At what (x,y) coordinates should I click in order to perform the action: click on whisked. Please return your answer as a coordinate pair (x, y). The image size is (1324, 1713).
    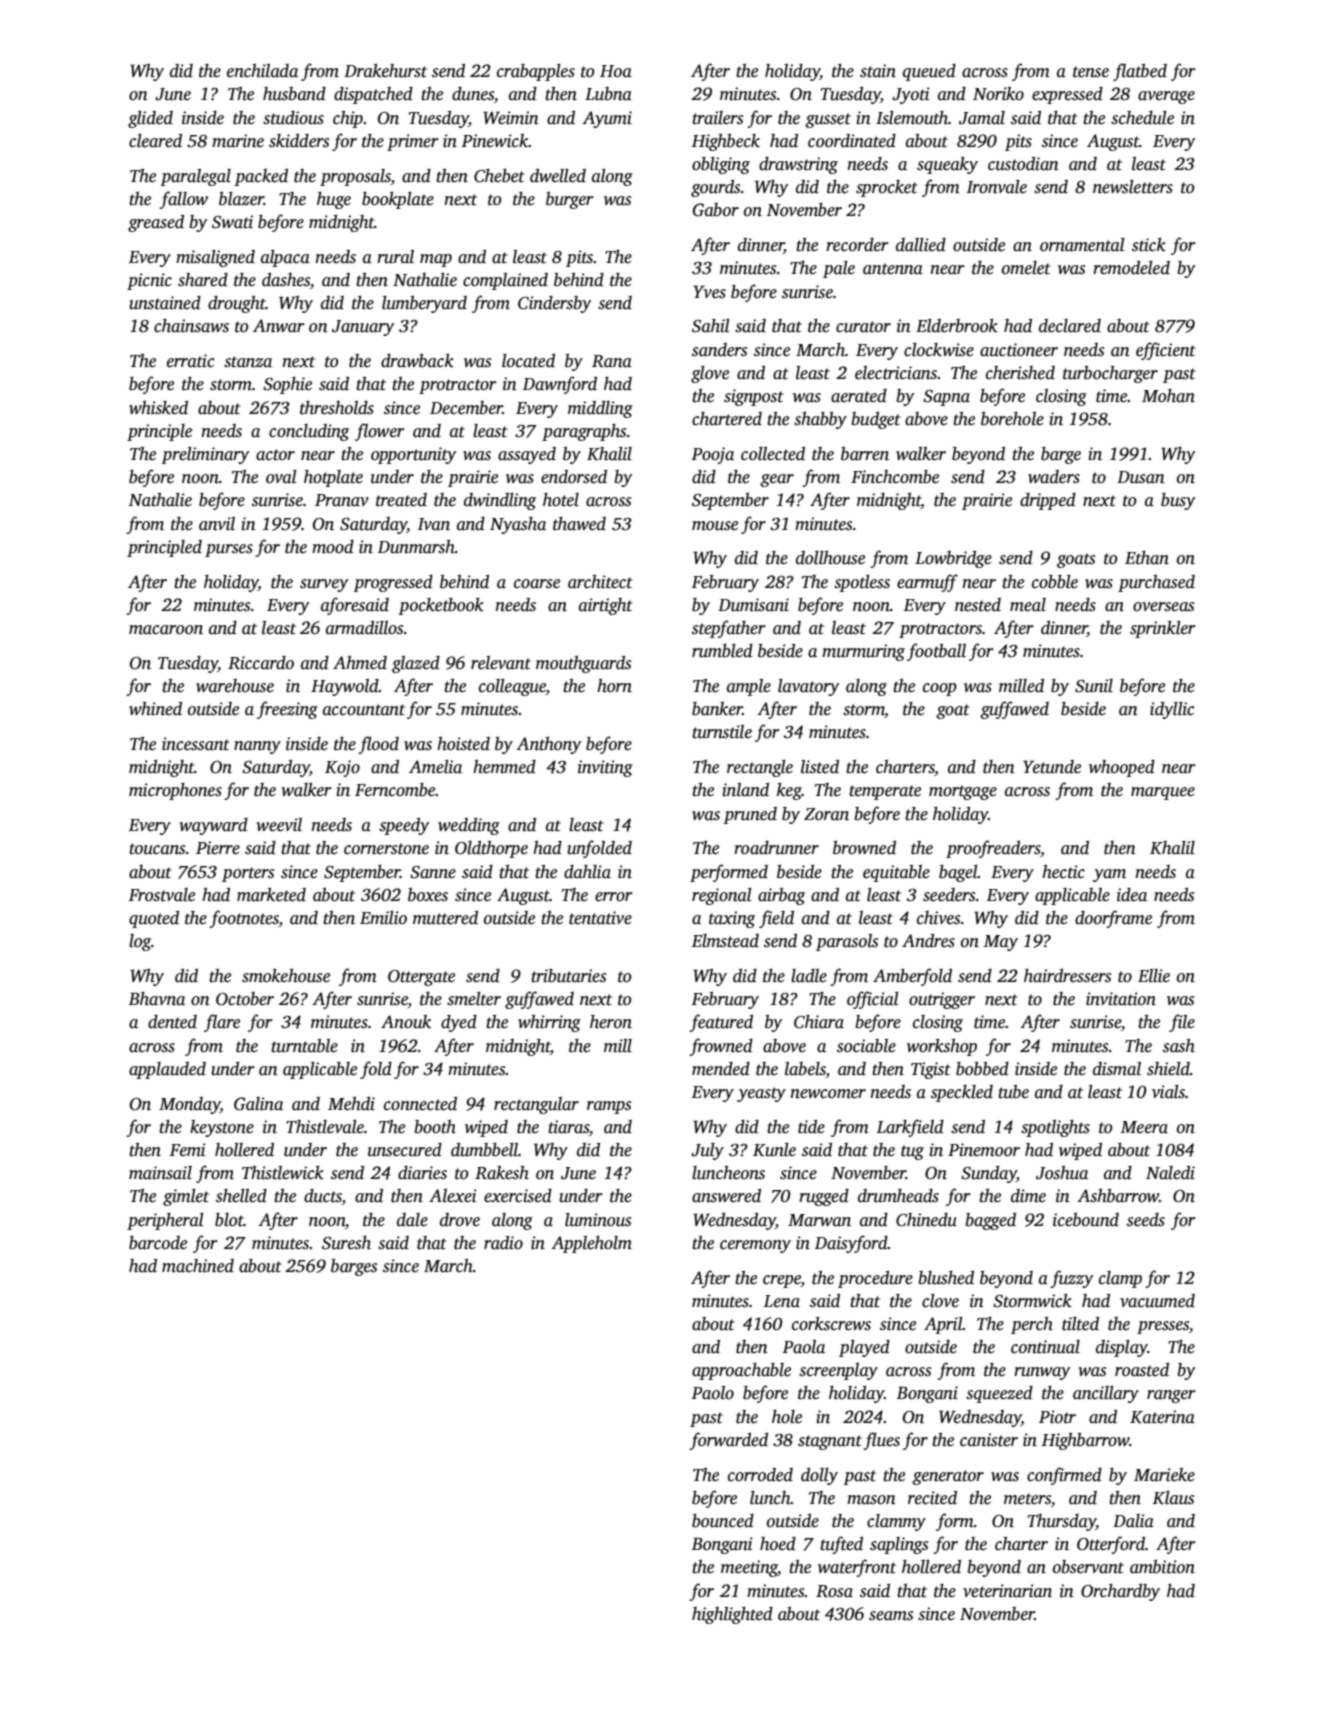
    Looking at the image, I should click on (158, 408).
